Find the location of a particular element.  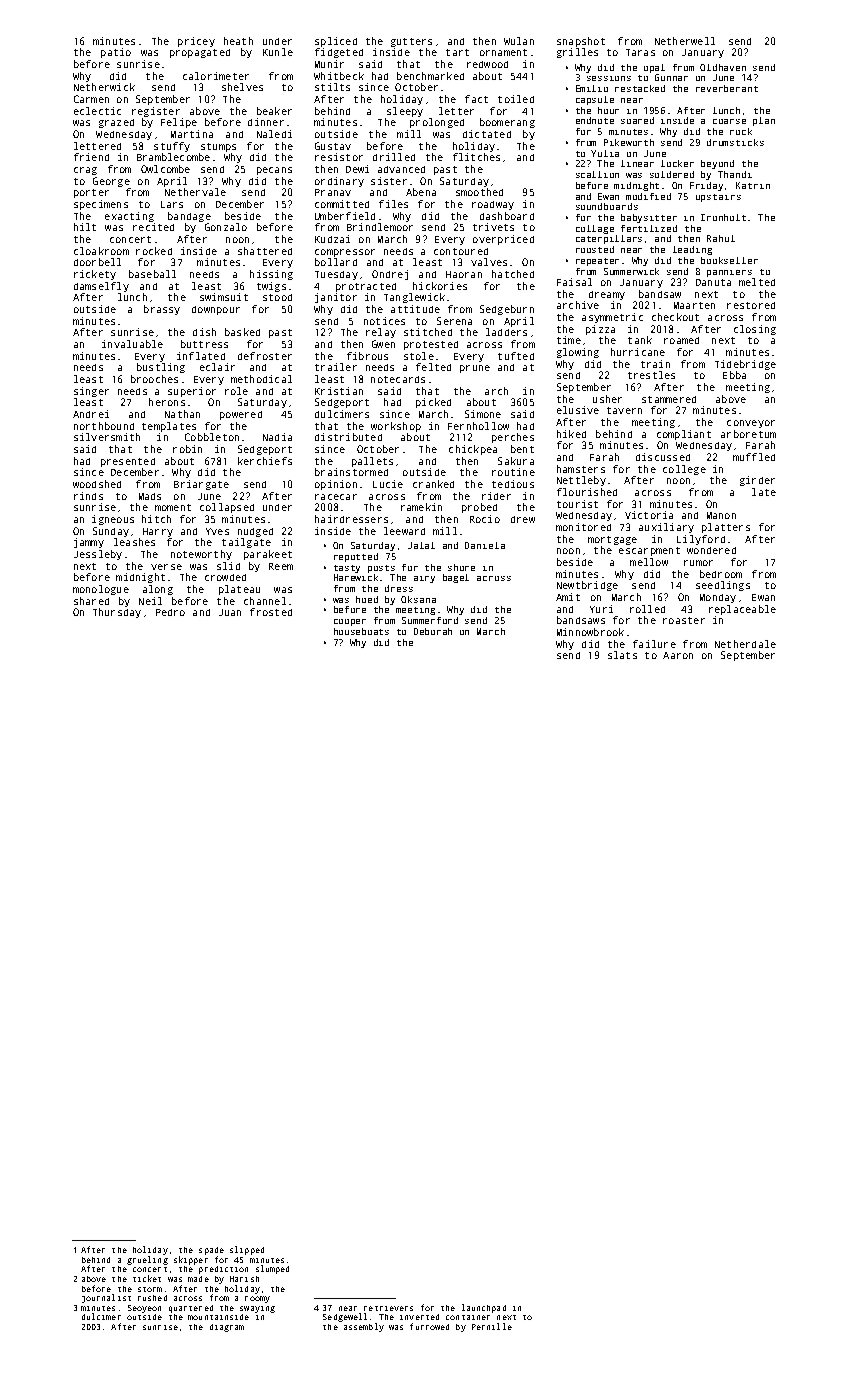

woodshed is located at coordinates (97, 484).
